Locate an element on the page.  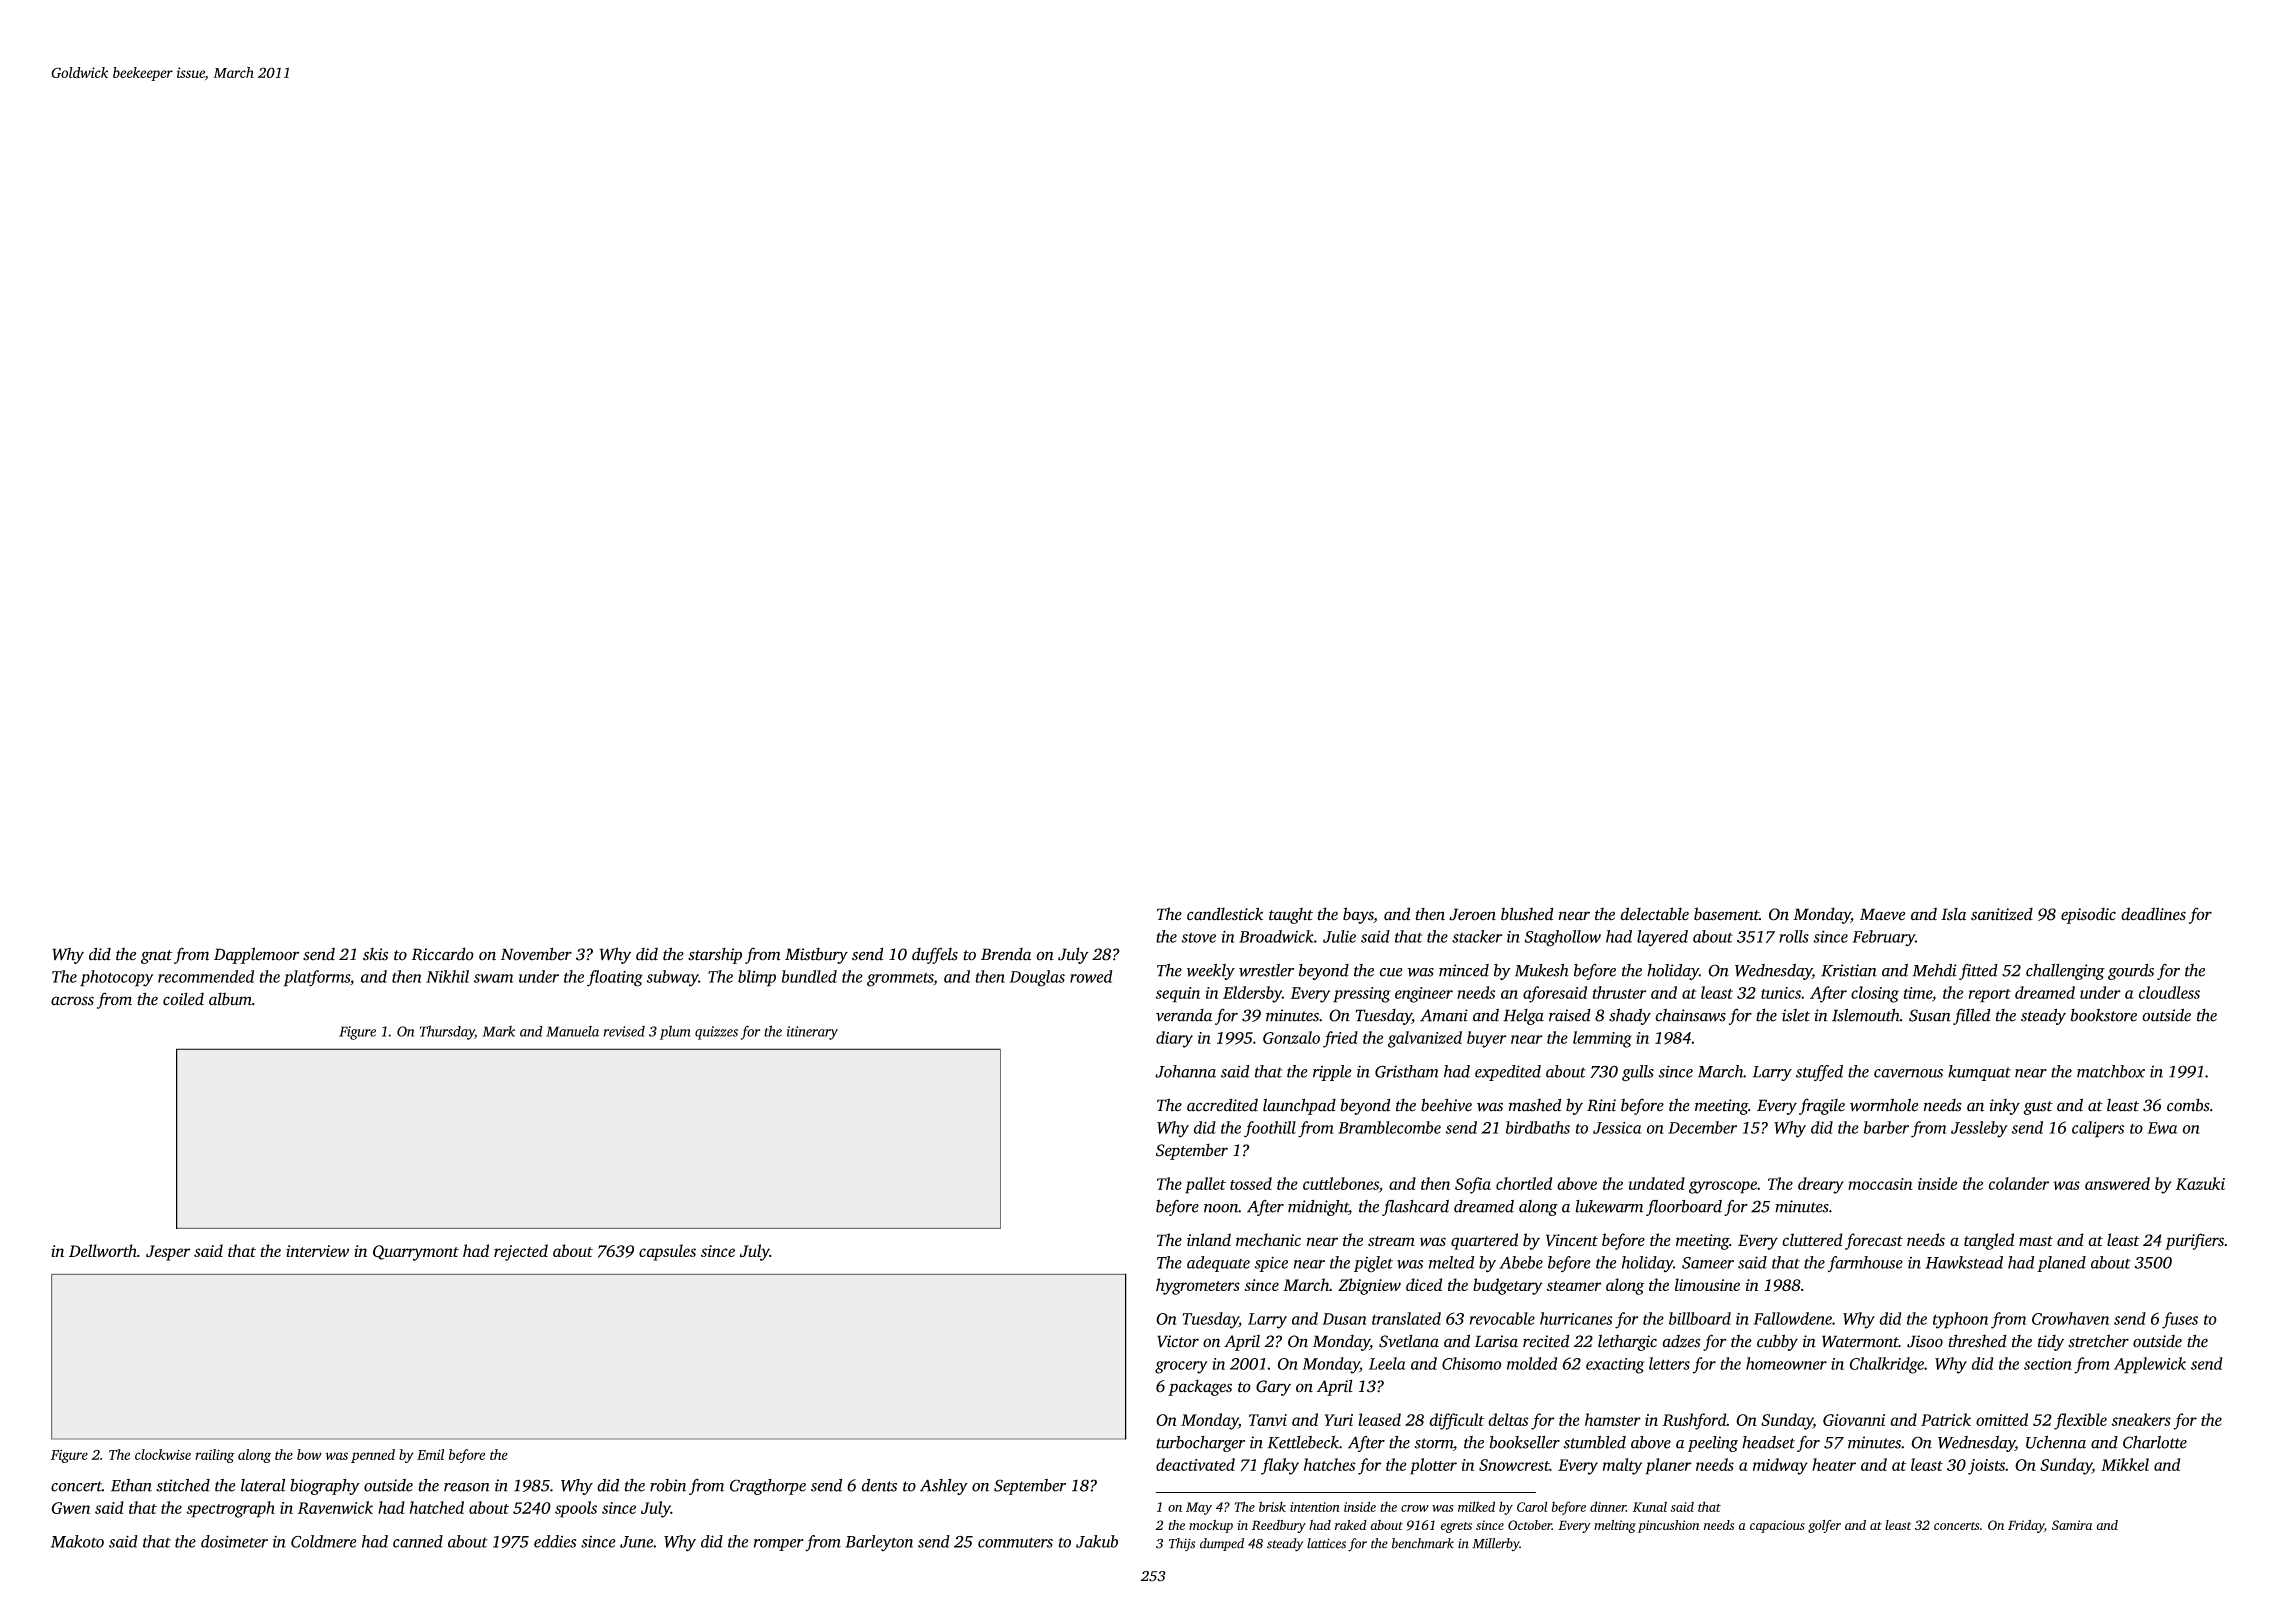
Thursday is located at coordinates (447, 1032).
